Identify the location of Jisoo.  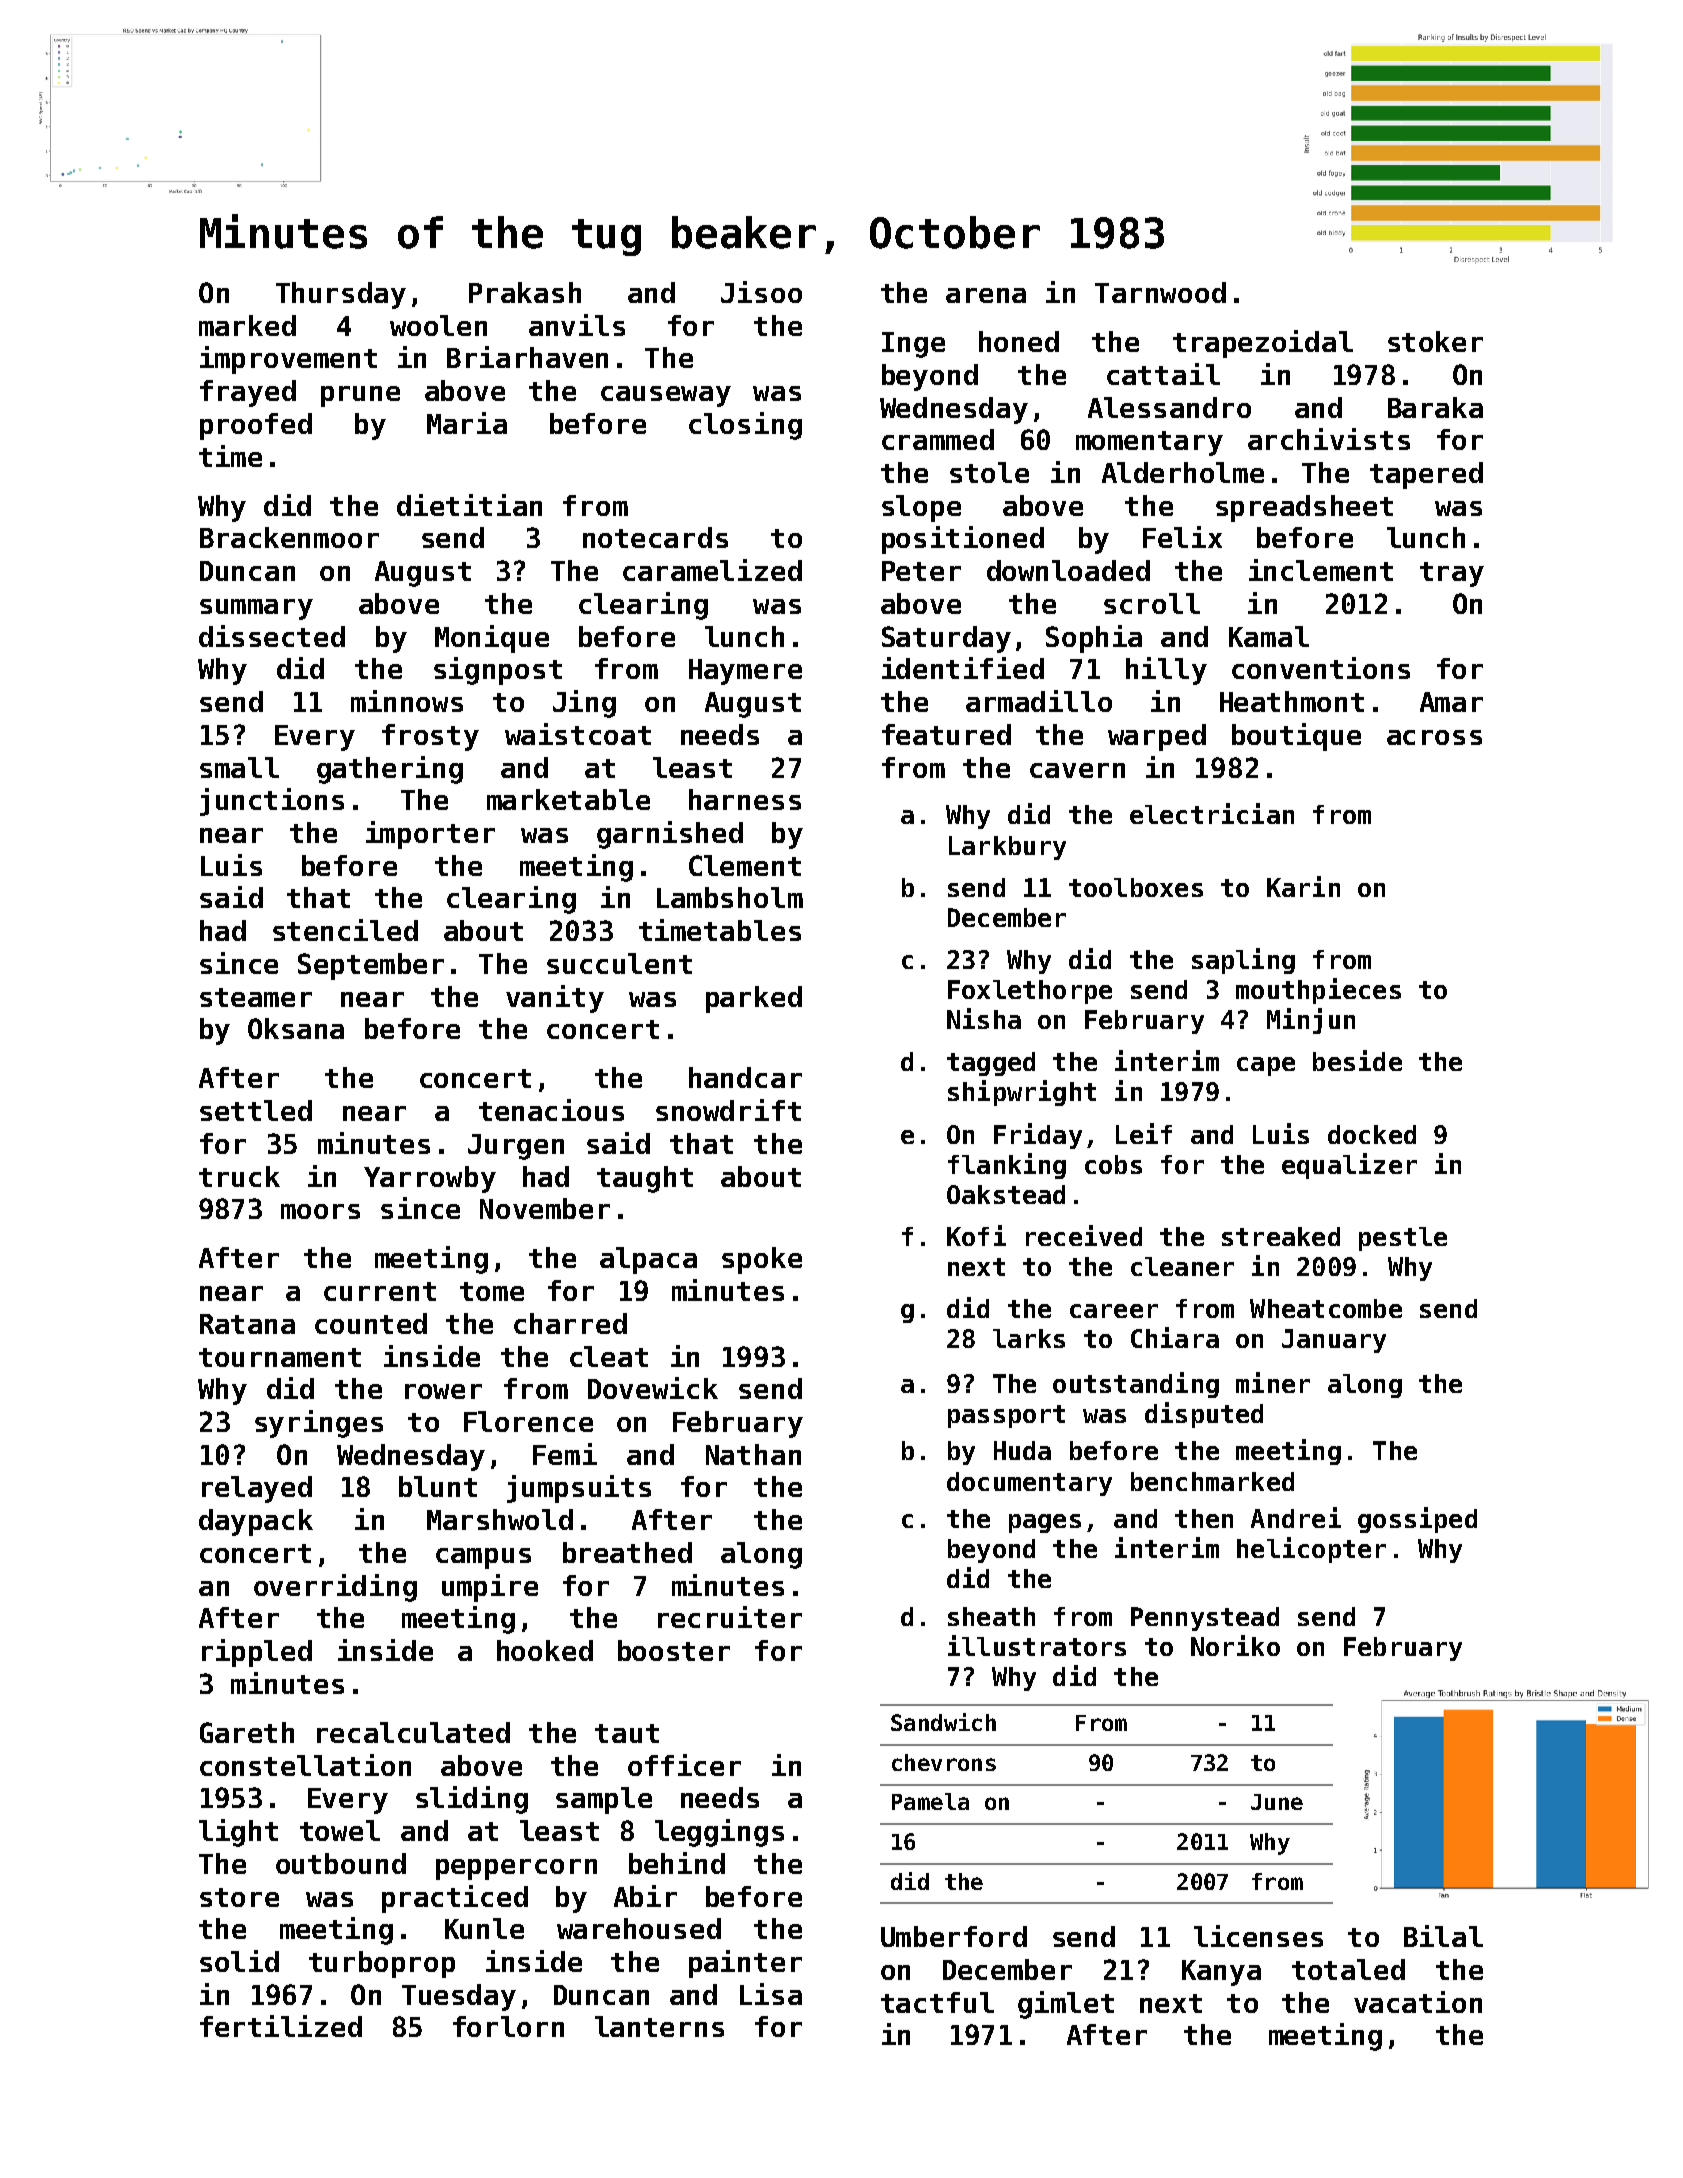
(761, 292).
